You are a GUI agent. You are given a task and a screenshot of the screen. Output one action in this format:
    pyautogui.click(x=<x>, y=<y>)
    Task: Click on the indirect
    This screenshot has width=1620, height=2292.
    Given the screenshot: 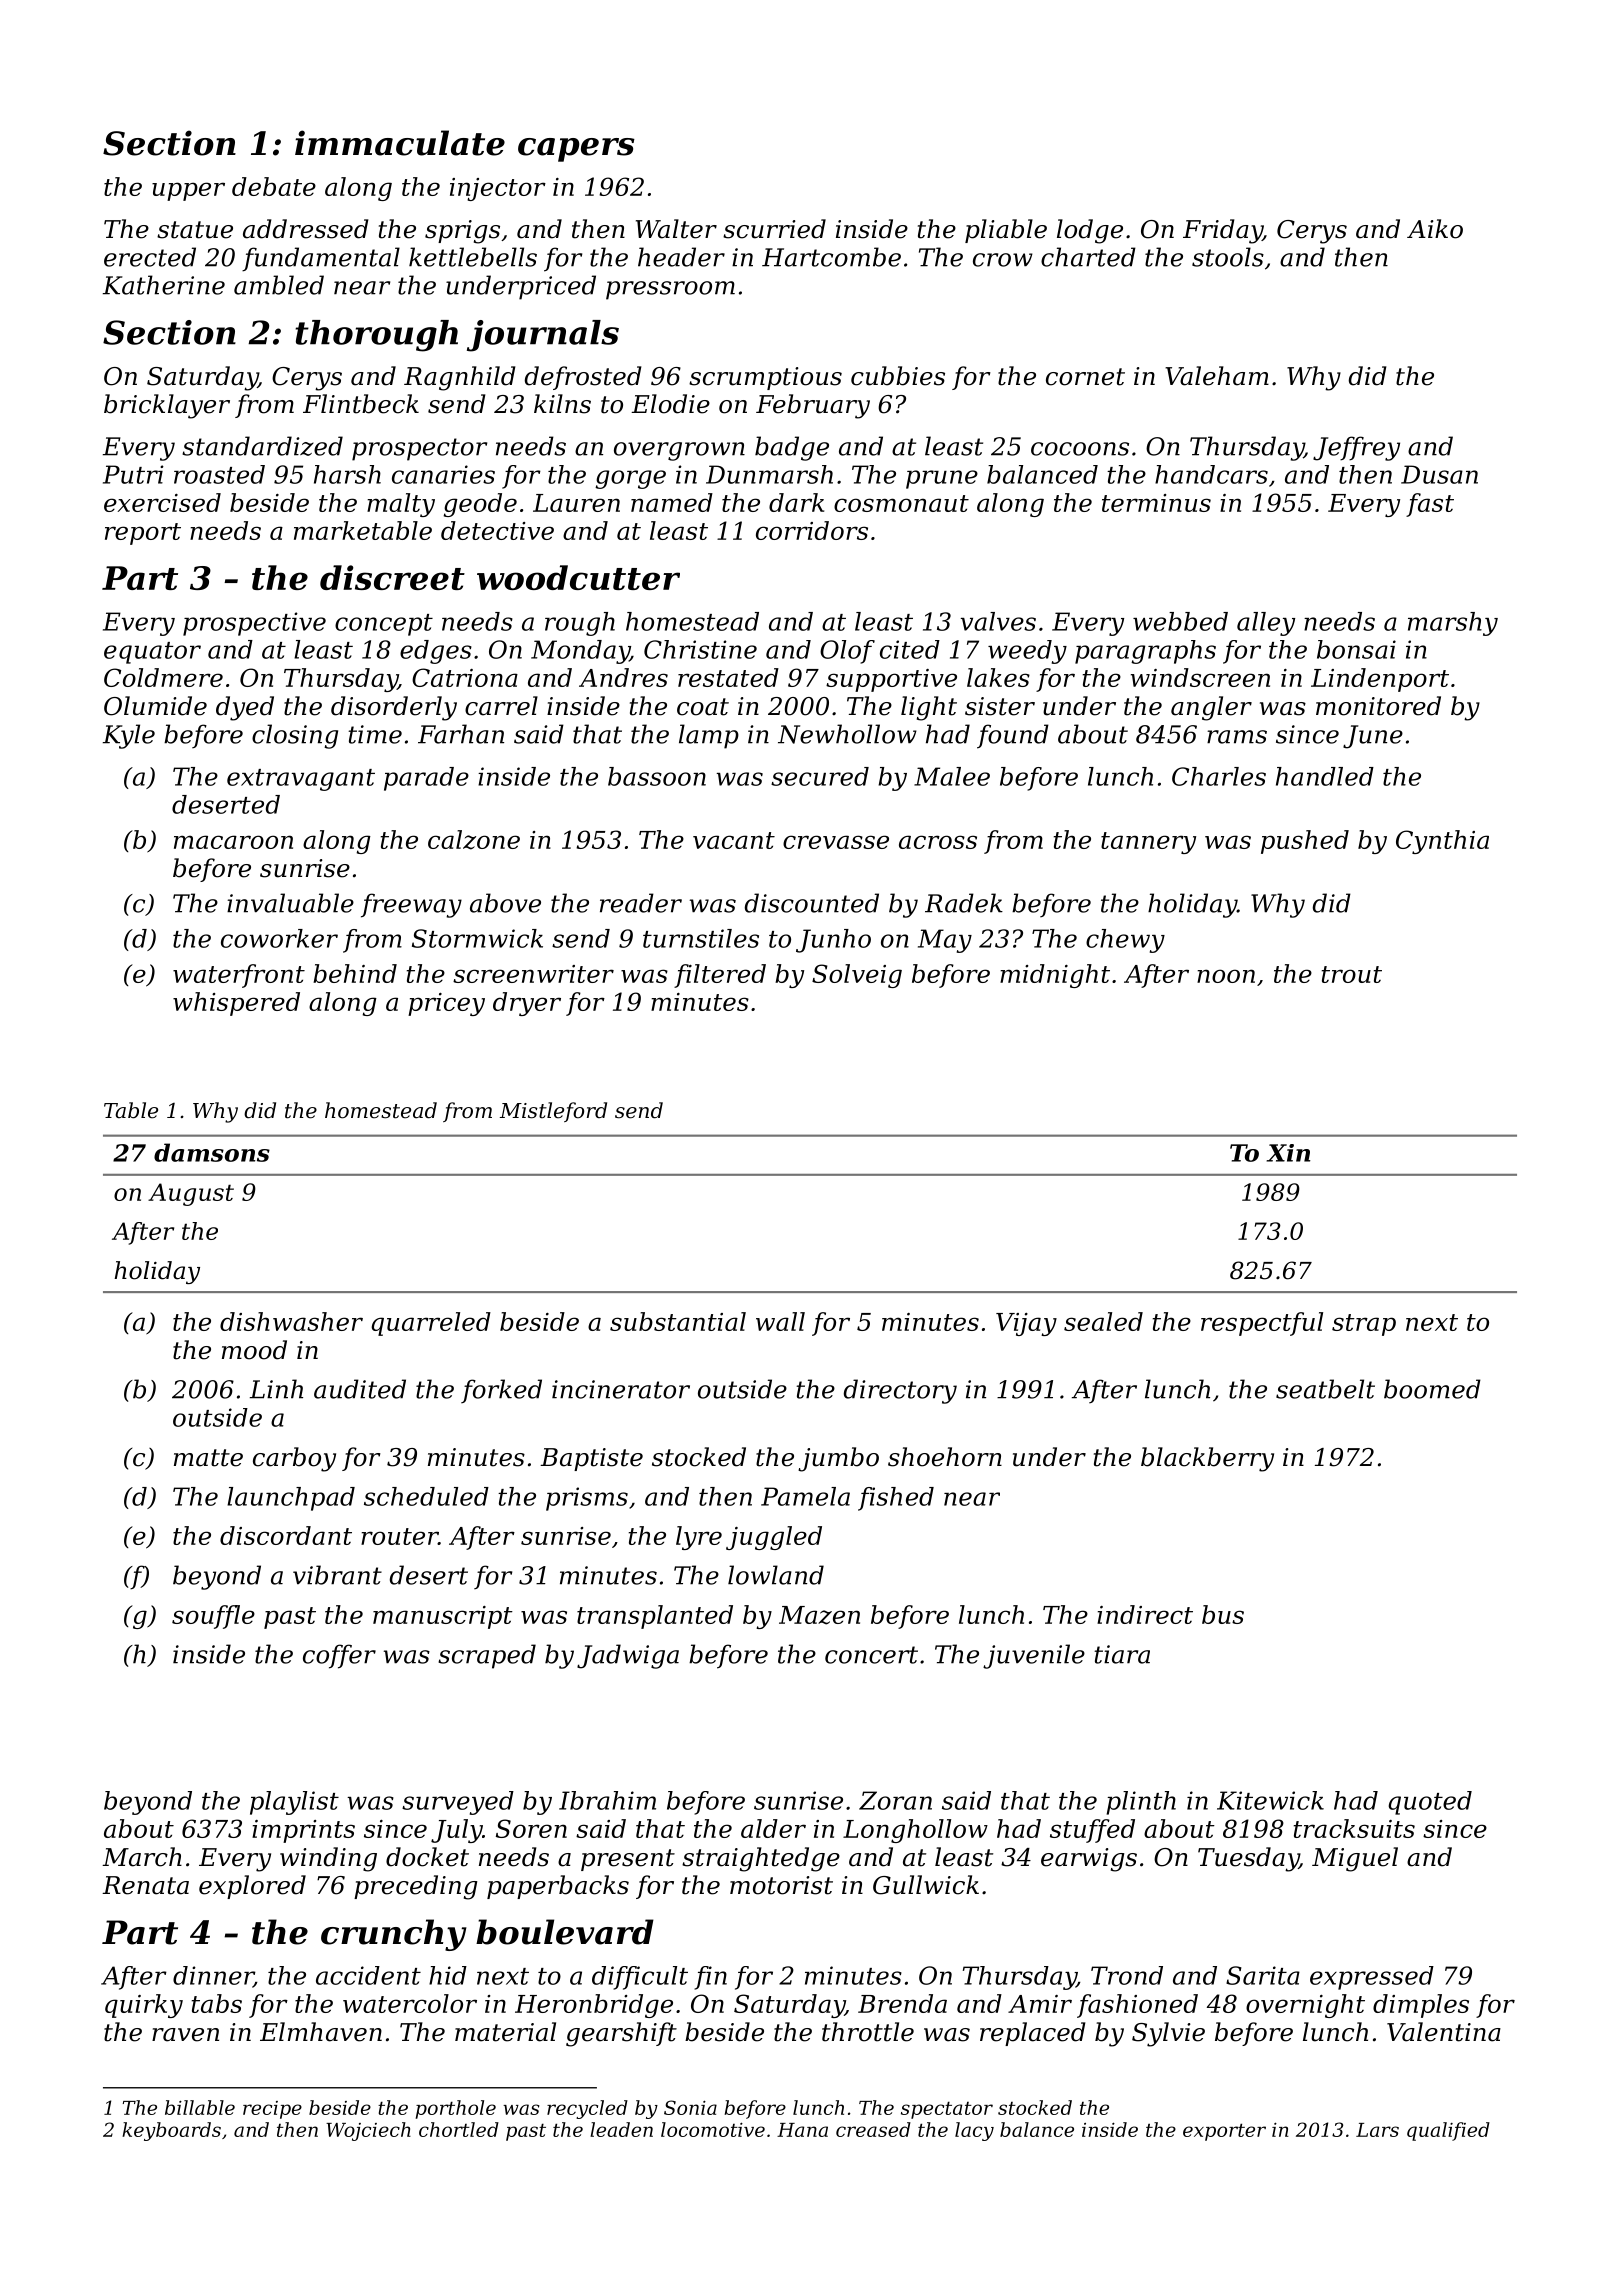 What is the action you would take?
    pyautogui.click(x=1145, y=1614)
